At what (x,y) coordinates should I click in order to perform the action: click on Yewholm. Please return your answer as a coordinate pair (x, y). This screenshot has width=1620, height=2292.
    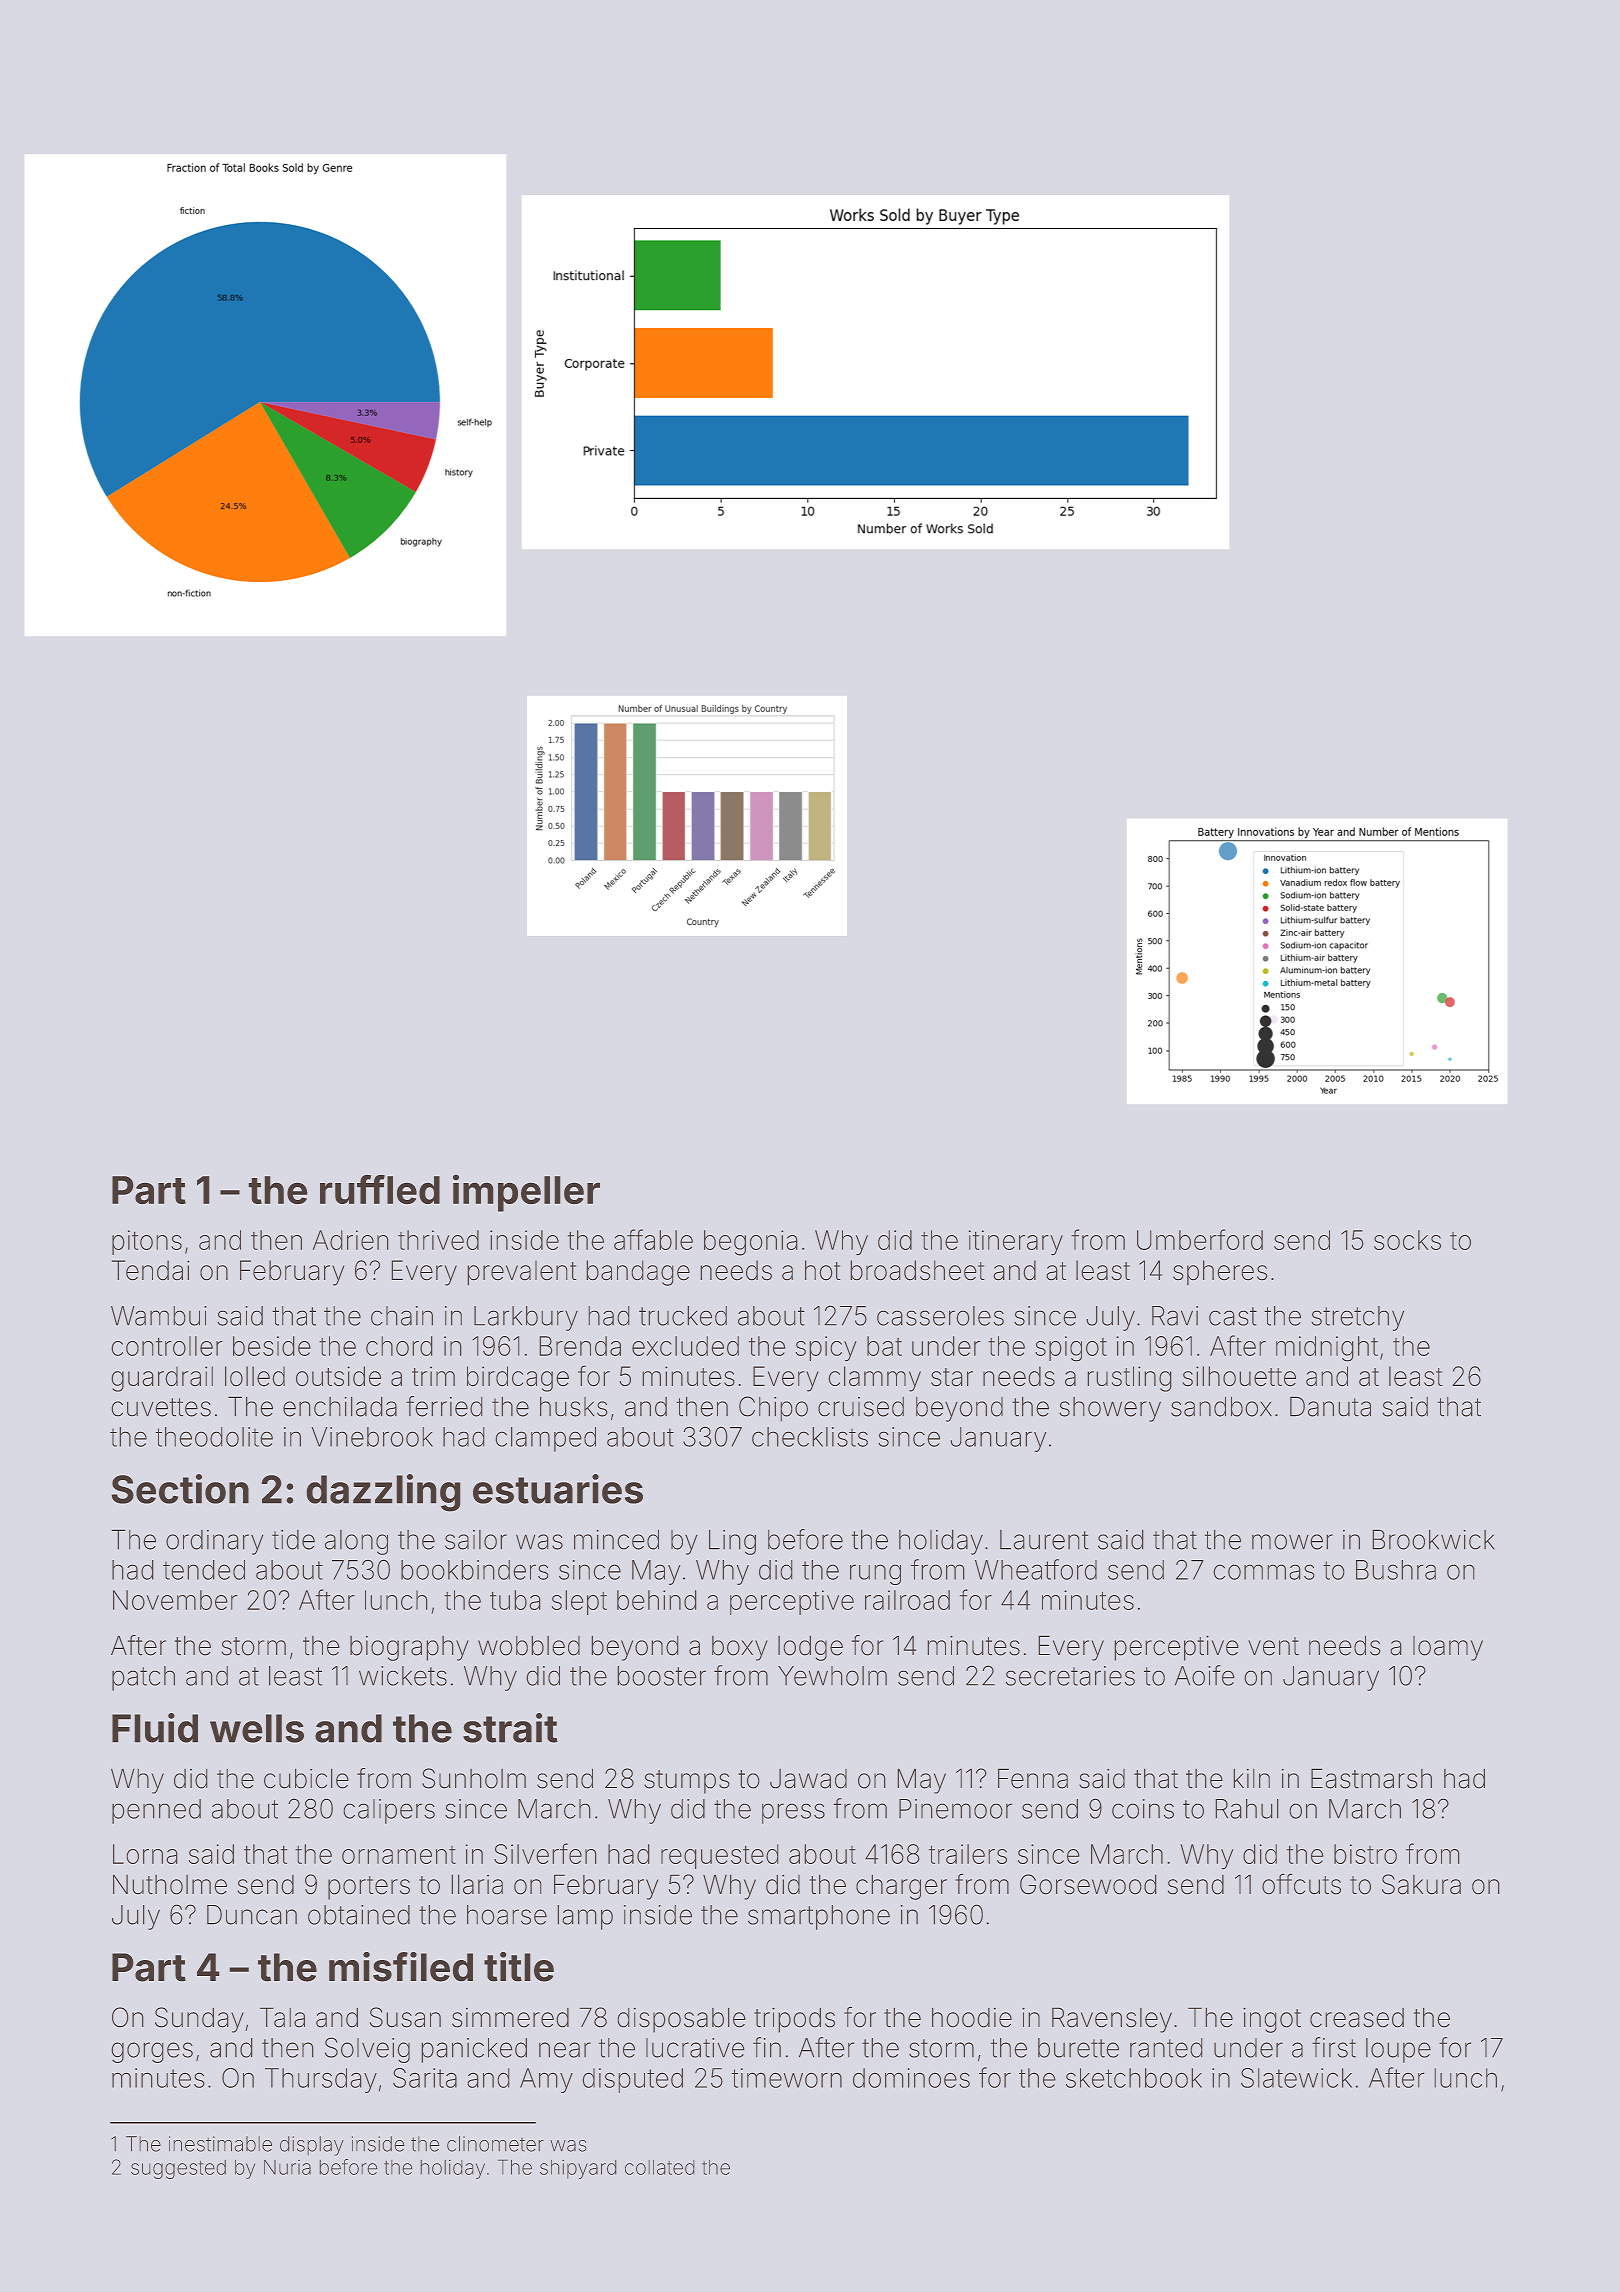
    Looking at the image, I should click on (832, 1676).
